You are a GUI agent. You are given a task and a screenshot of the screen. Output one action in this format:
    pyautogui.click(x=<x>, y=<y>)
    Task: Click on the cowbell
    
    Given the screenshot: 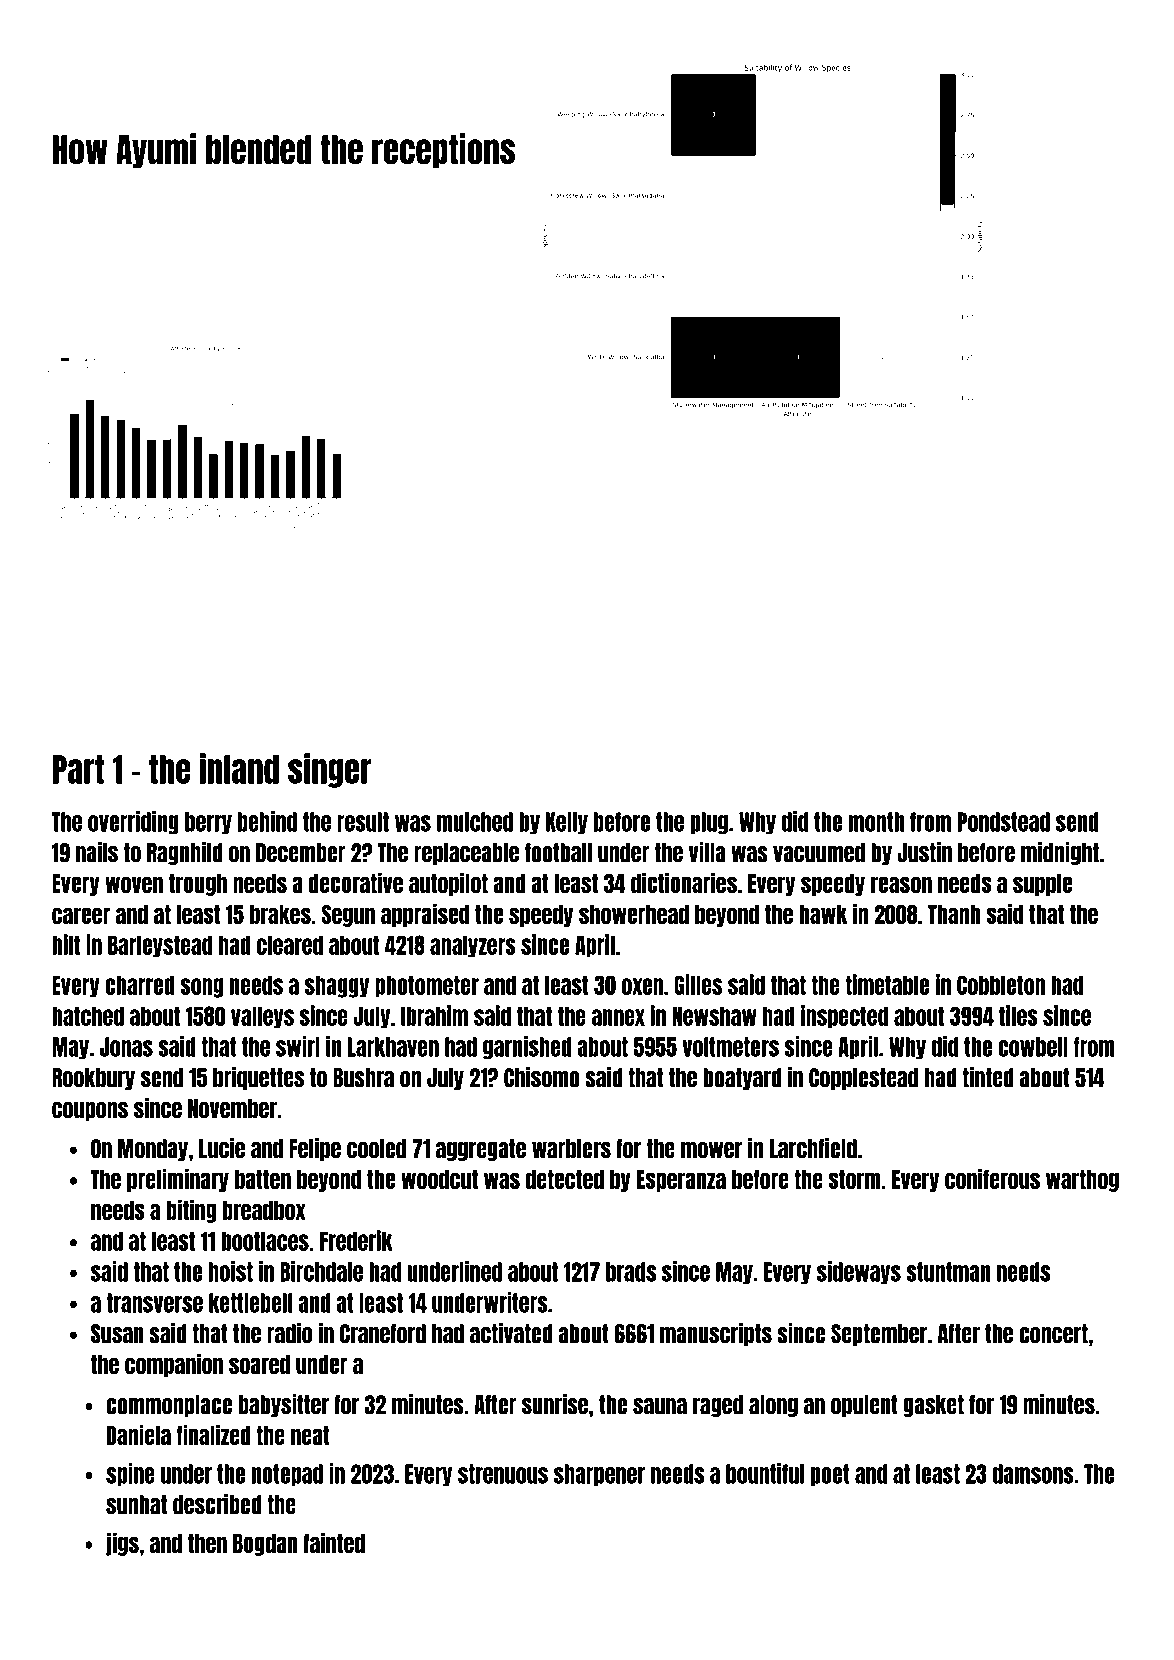 What is the action you would take?
    pyautogui.click(x=1033, y=1047)
